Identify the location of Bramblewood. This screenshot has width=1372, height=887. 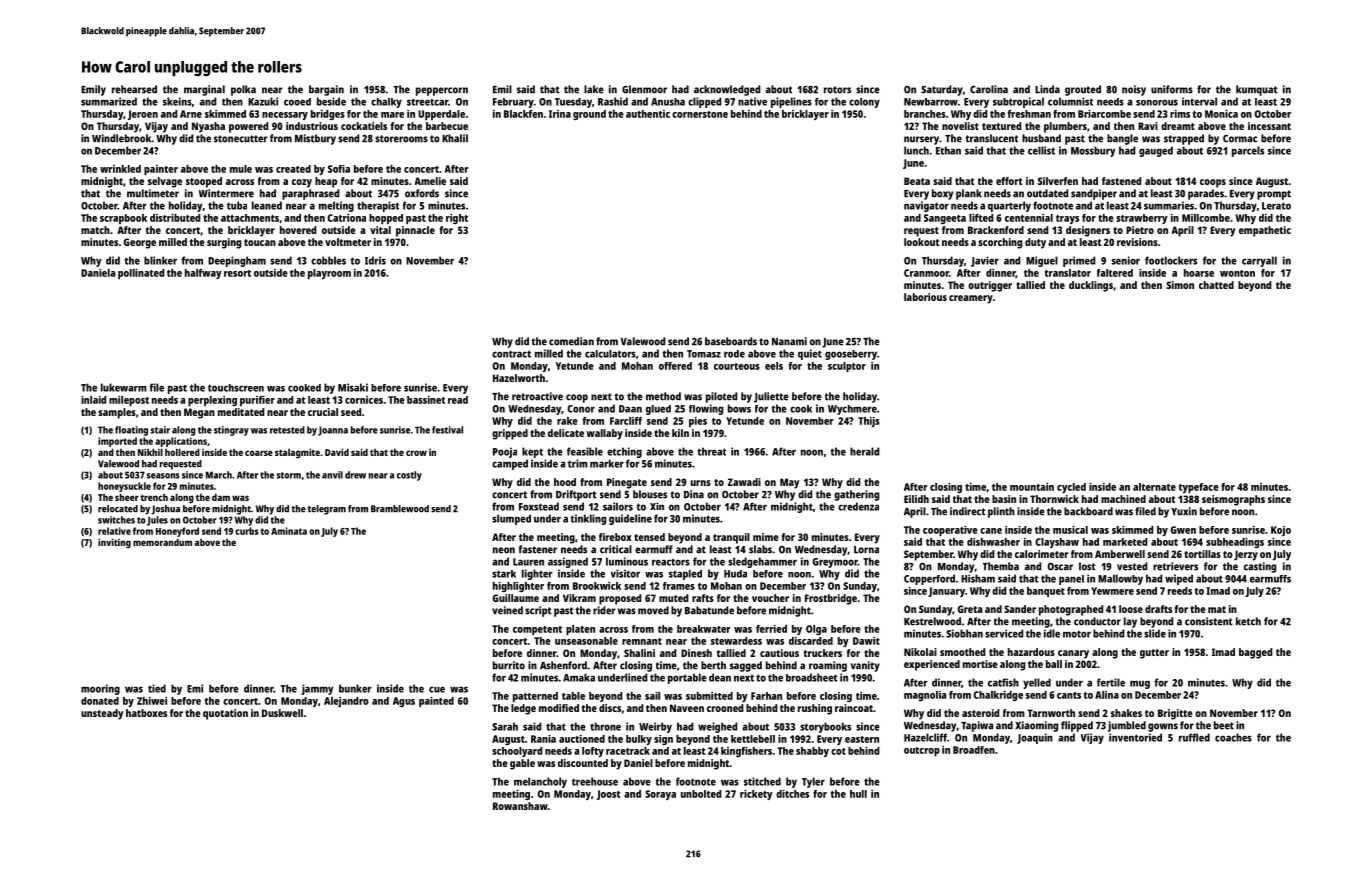
(400, 509).
